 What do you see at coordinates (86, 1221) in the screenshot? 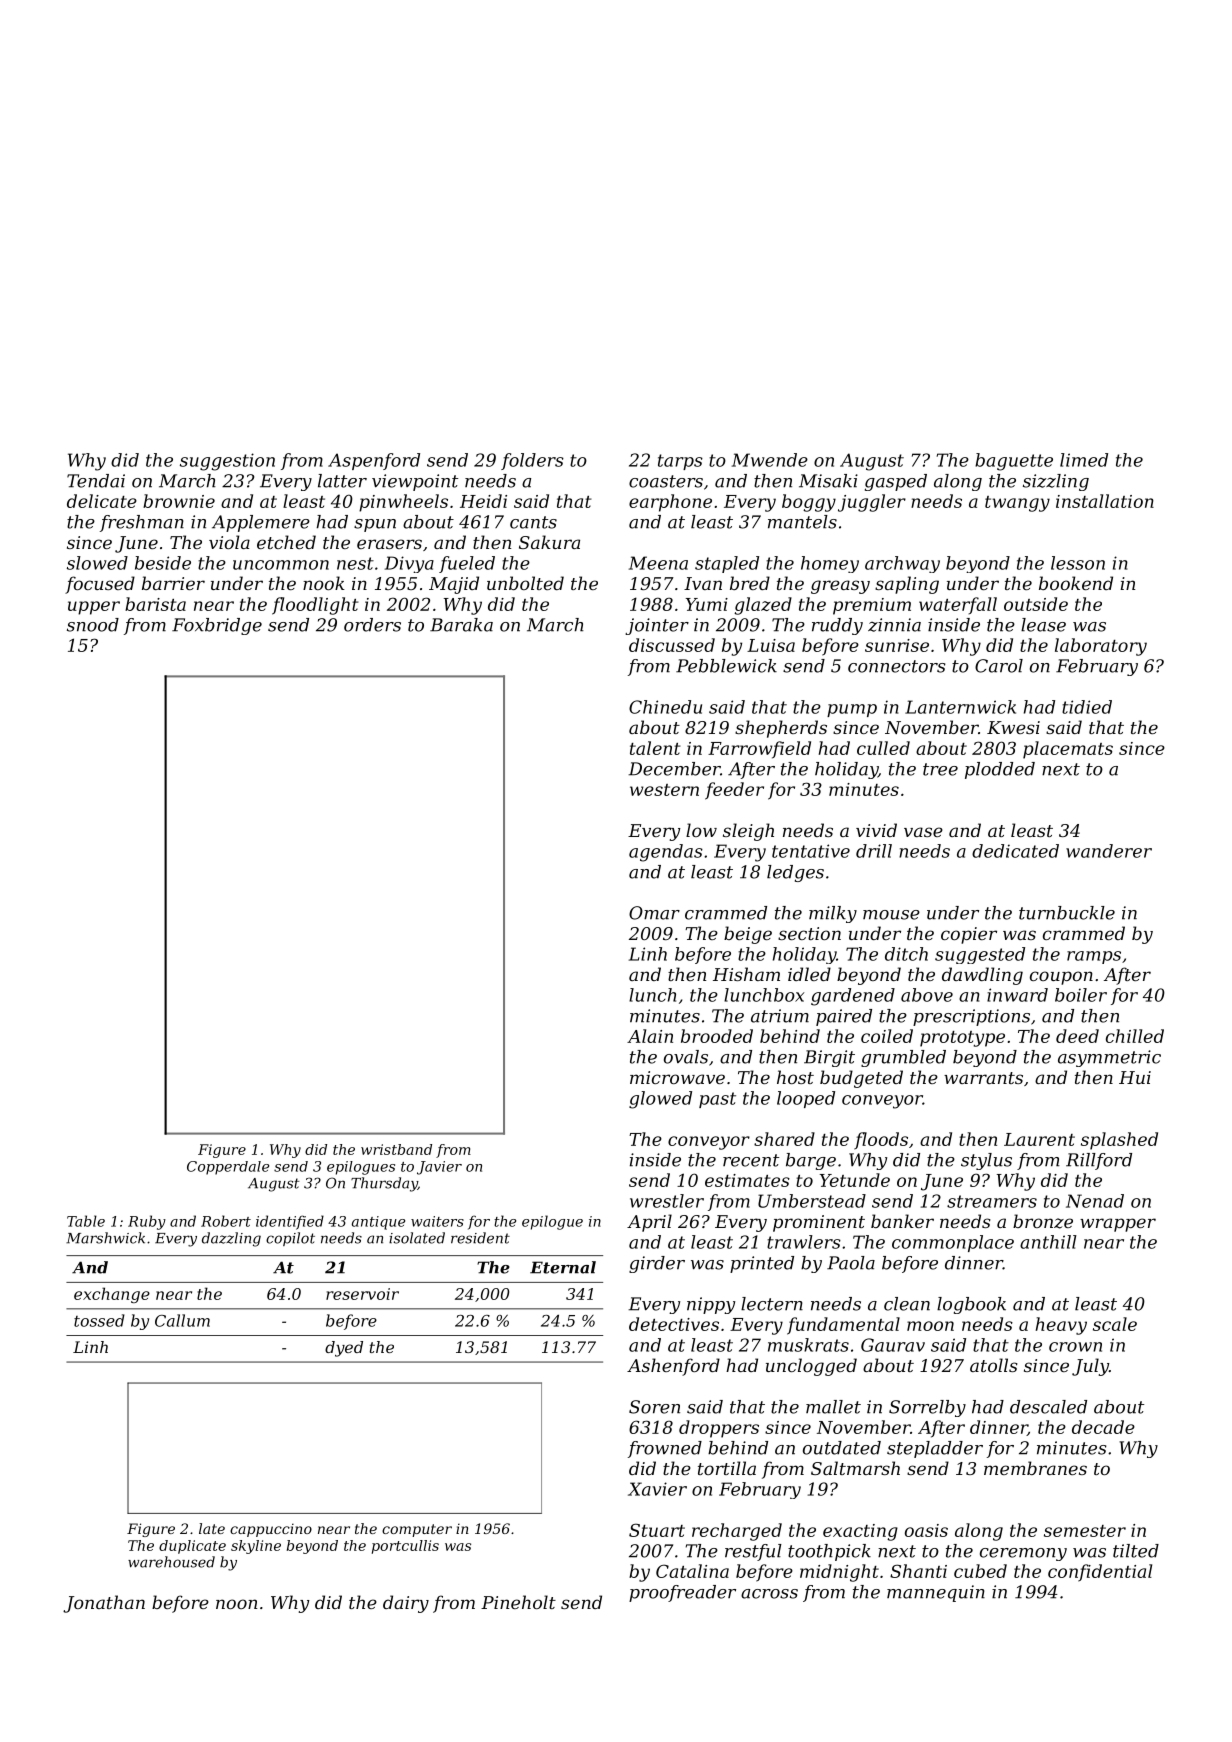
I see `Table` at bounding box center [86, 1221].
